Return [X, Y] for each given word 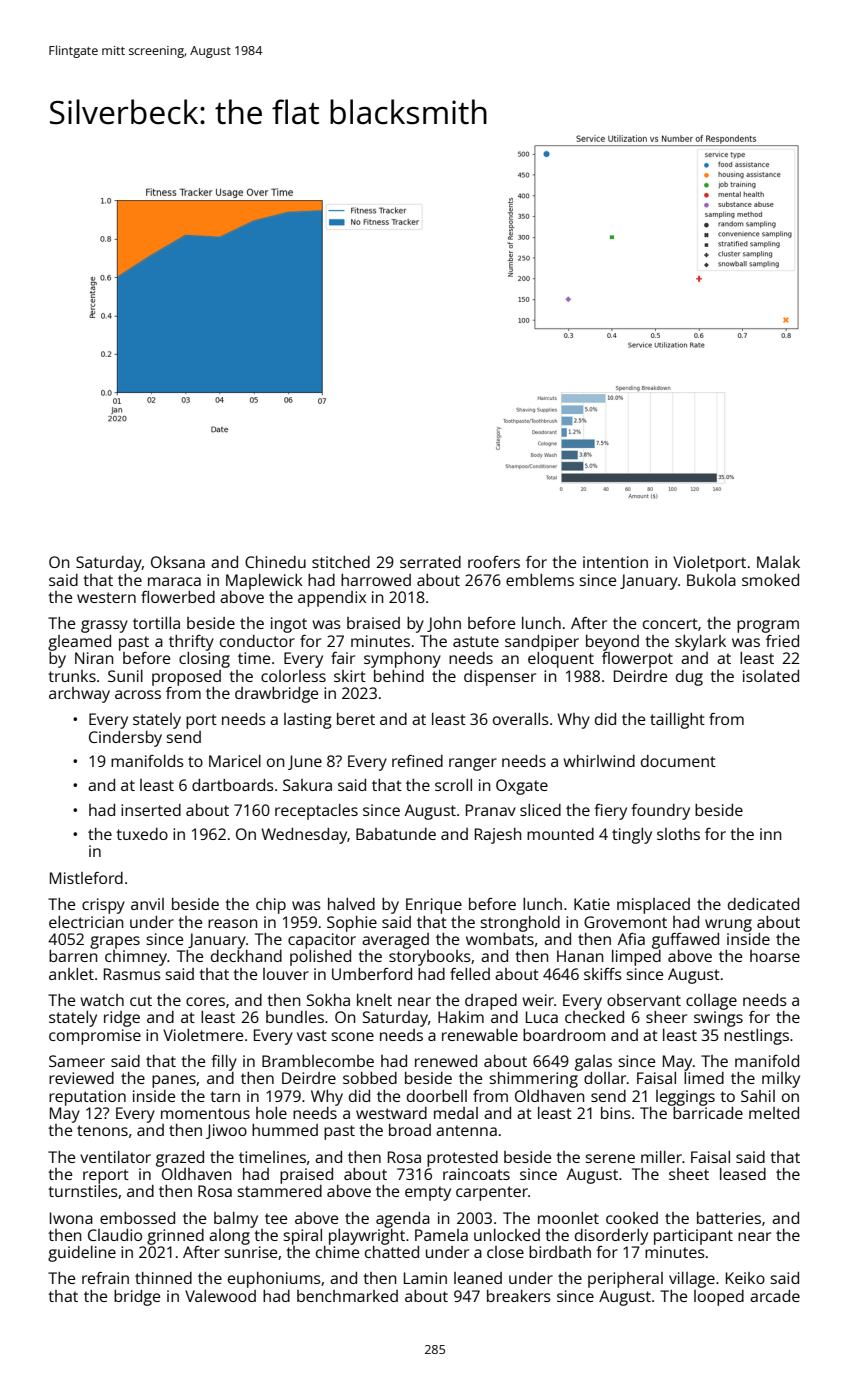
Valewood [220, 1296]
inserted [151, 810]
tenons [102, 1130]
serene [610, 1158]
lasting [308, 721]
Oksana [178, 562]
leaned [478, 1278]
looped [719, 1298]
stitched [341, 562]
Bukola [711, 580]
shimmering [533, 1080]
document [678, 761]
